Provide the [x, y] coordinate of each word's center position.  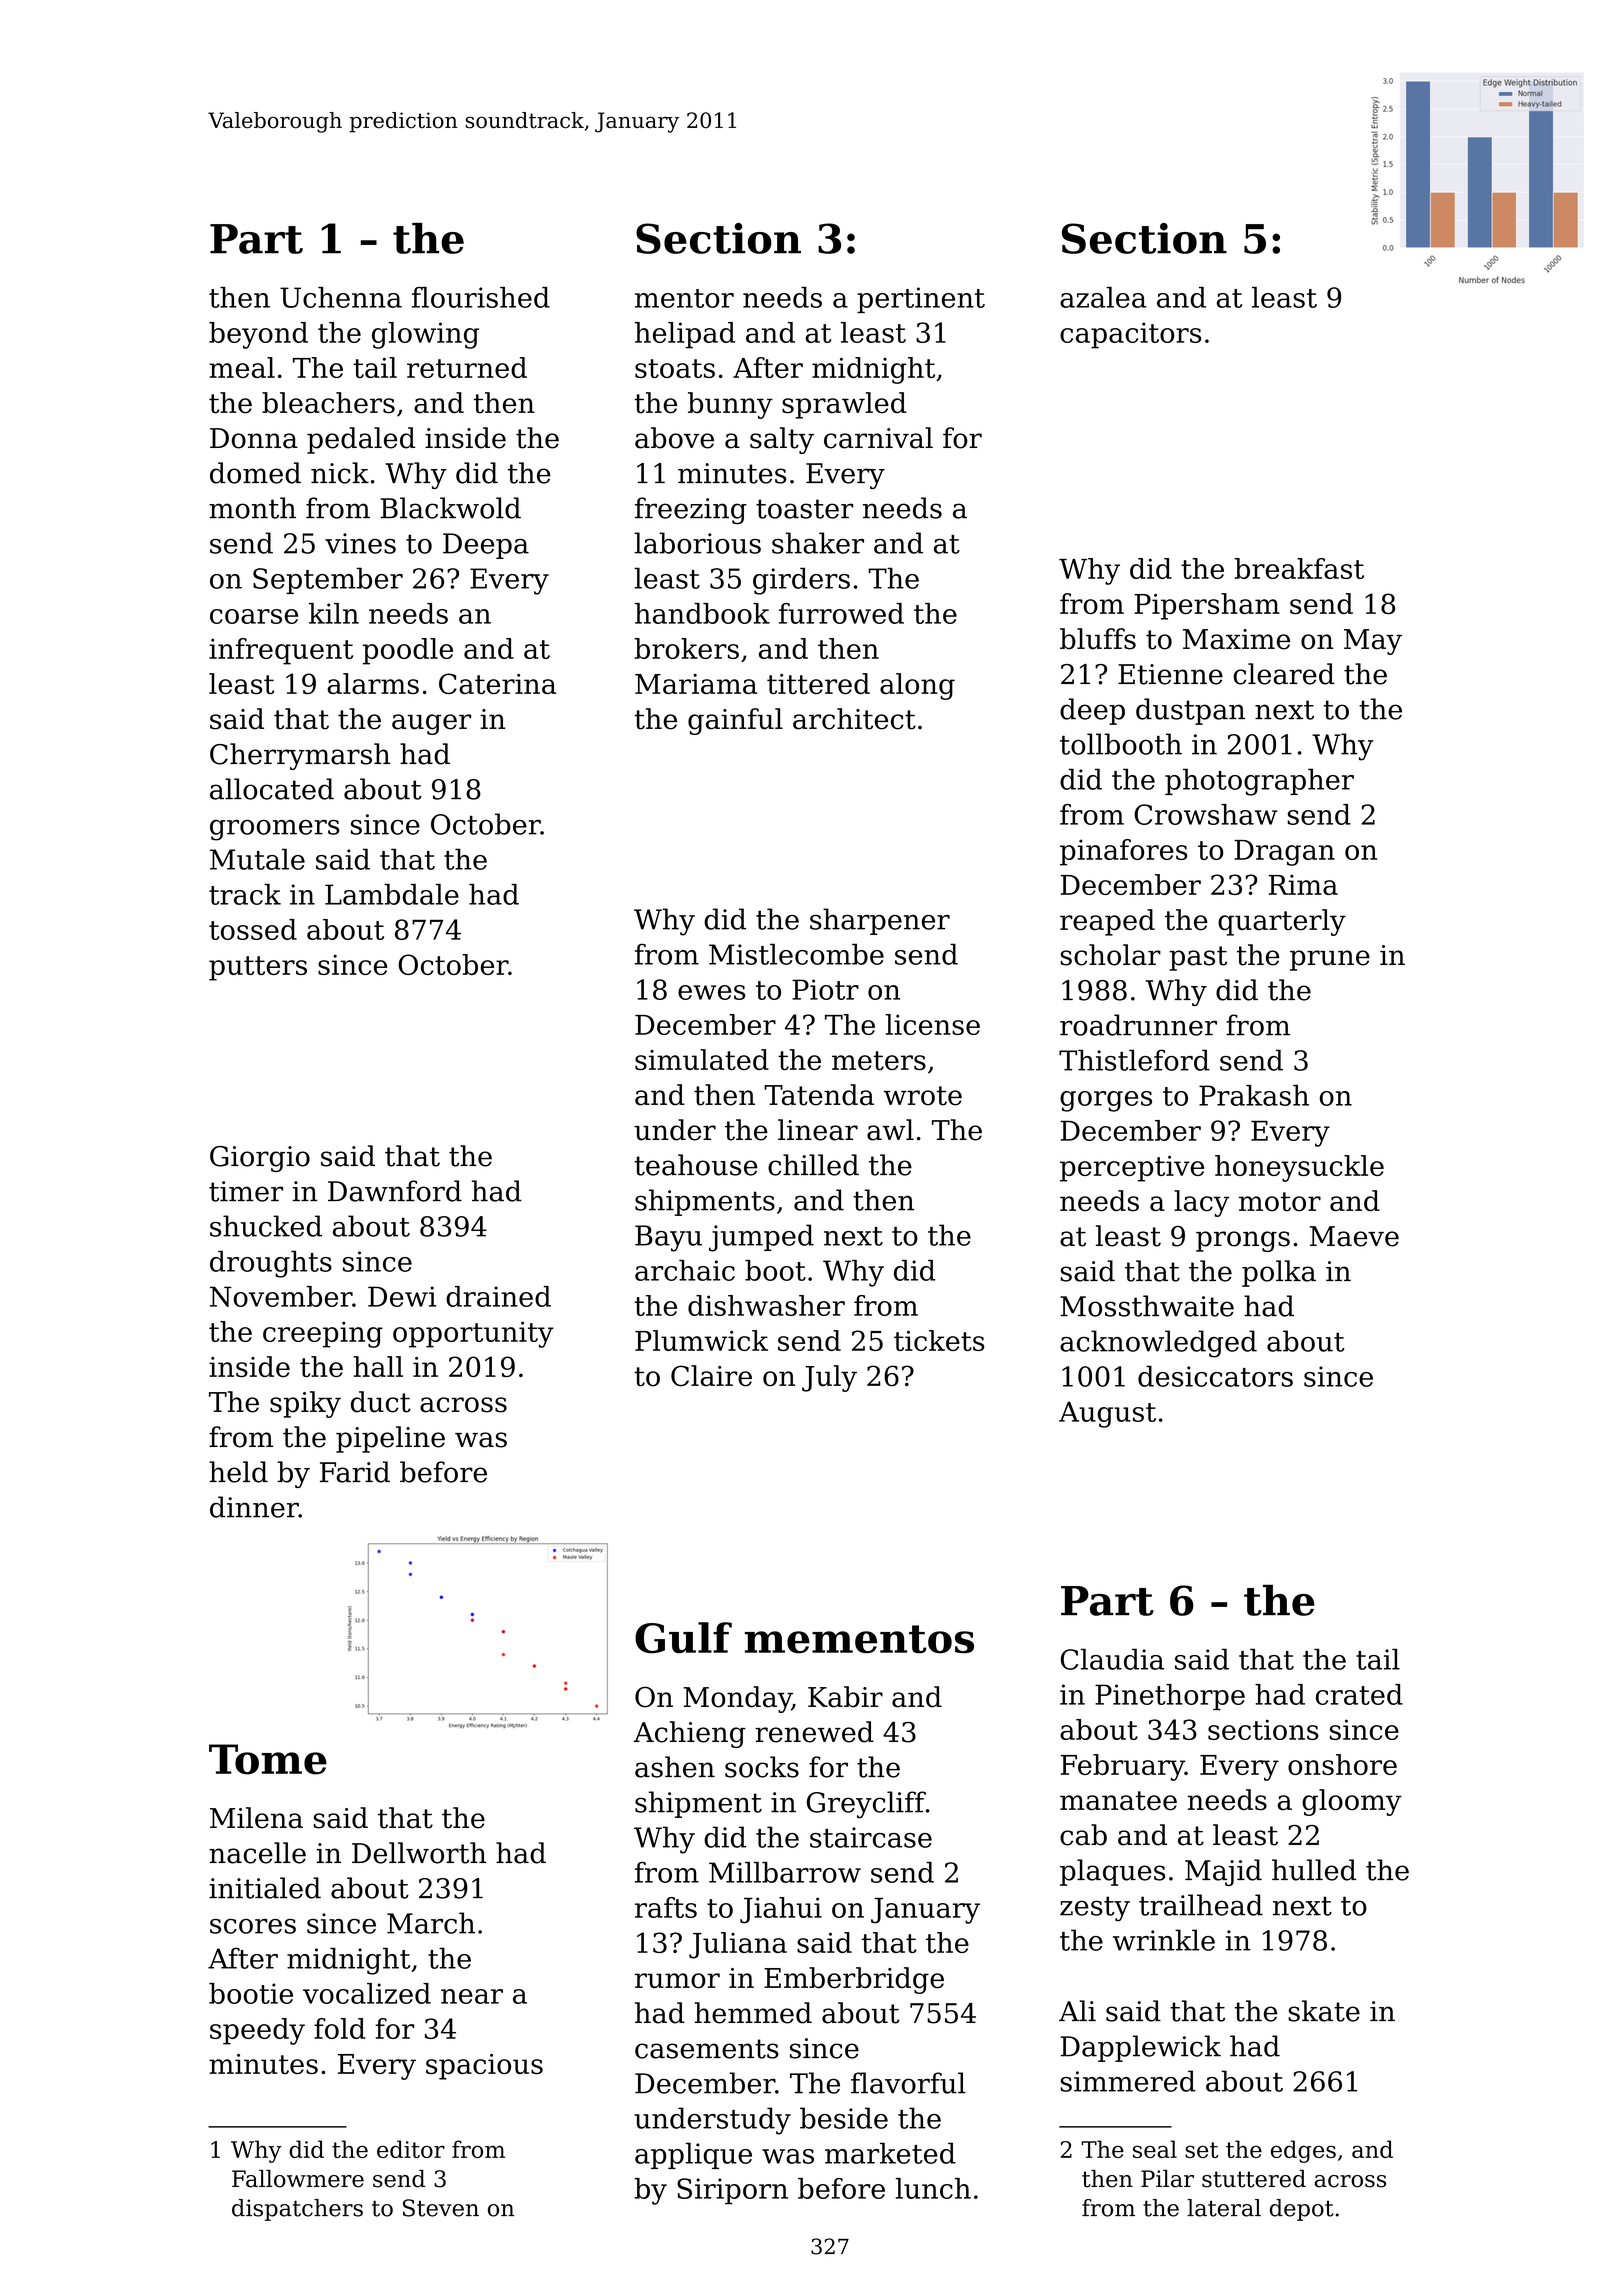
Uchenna [341, 297]
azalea [1103, 297]
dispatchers [297, 2210]
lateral [1224, 2208]
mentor [684, 298]
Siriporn [732, 2191]
